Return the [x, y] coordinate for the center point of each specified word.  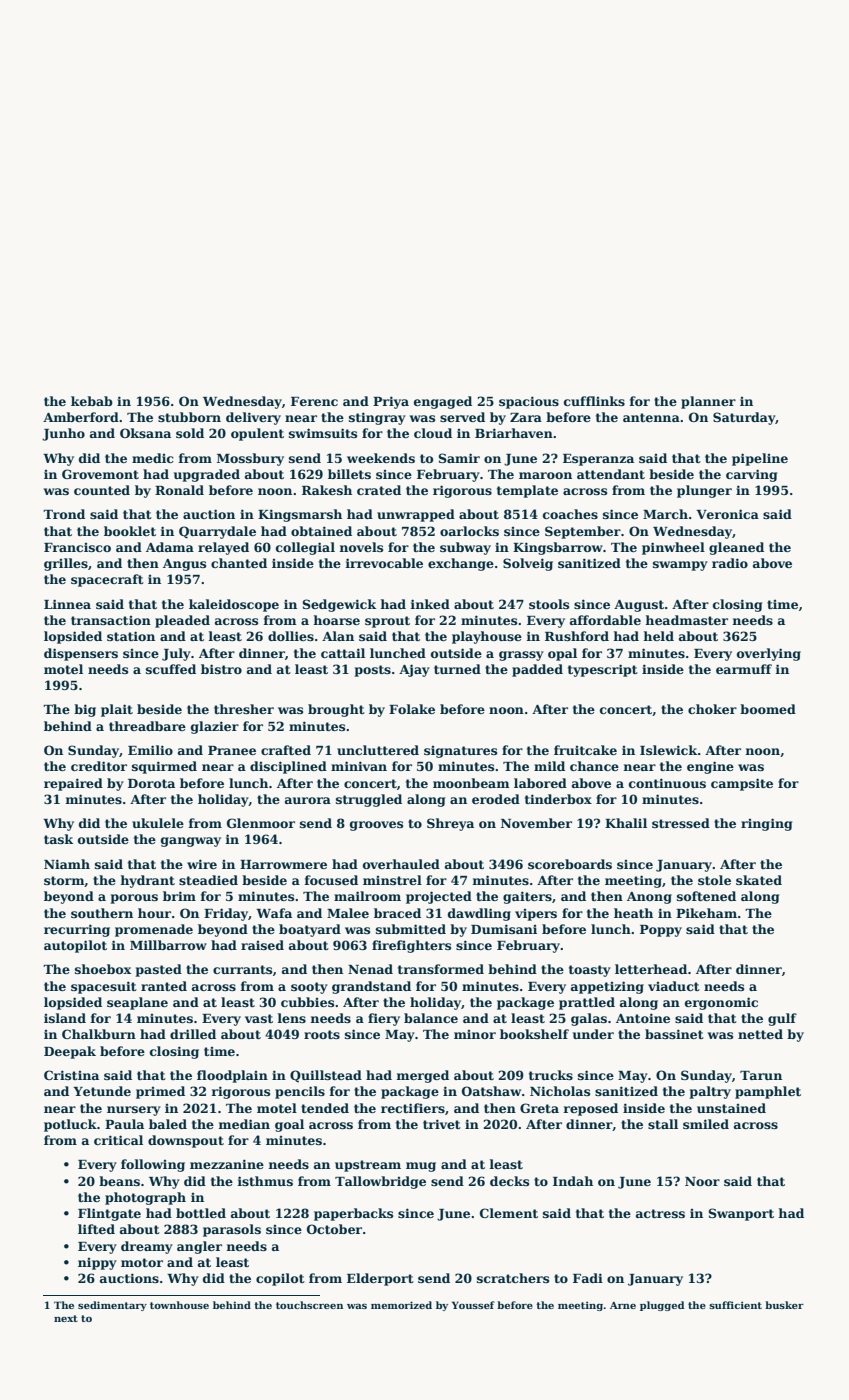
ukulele [158, 823]
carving [751, 475]
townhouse [179, 1305]
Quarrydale [217, 532]
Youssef [473, 1305]
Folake [412, 709]
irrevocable [384, 563]
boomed [768, 709]
